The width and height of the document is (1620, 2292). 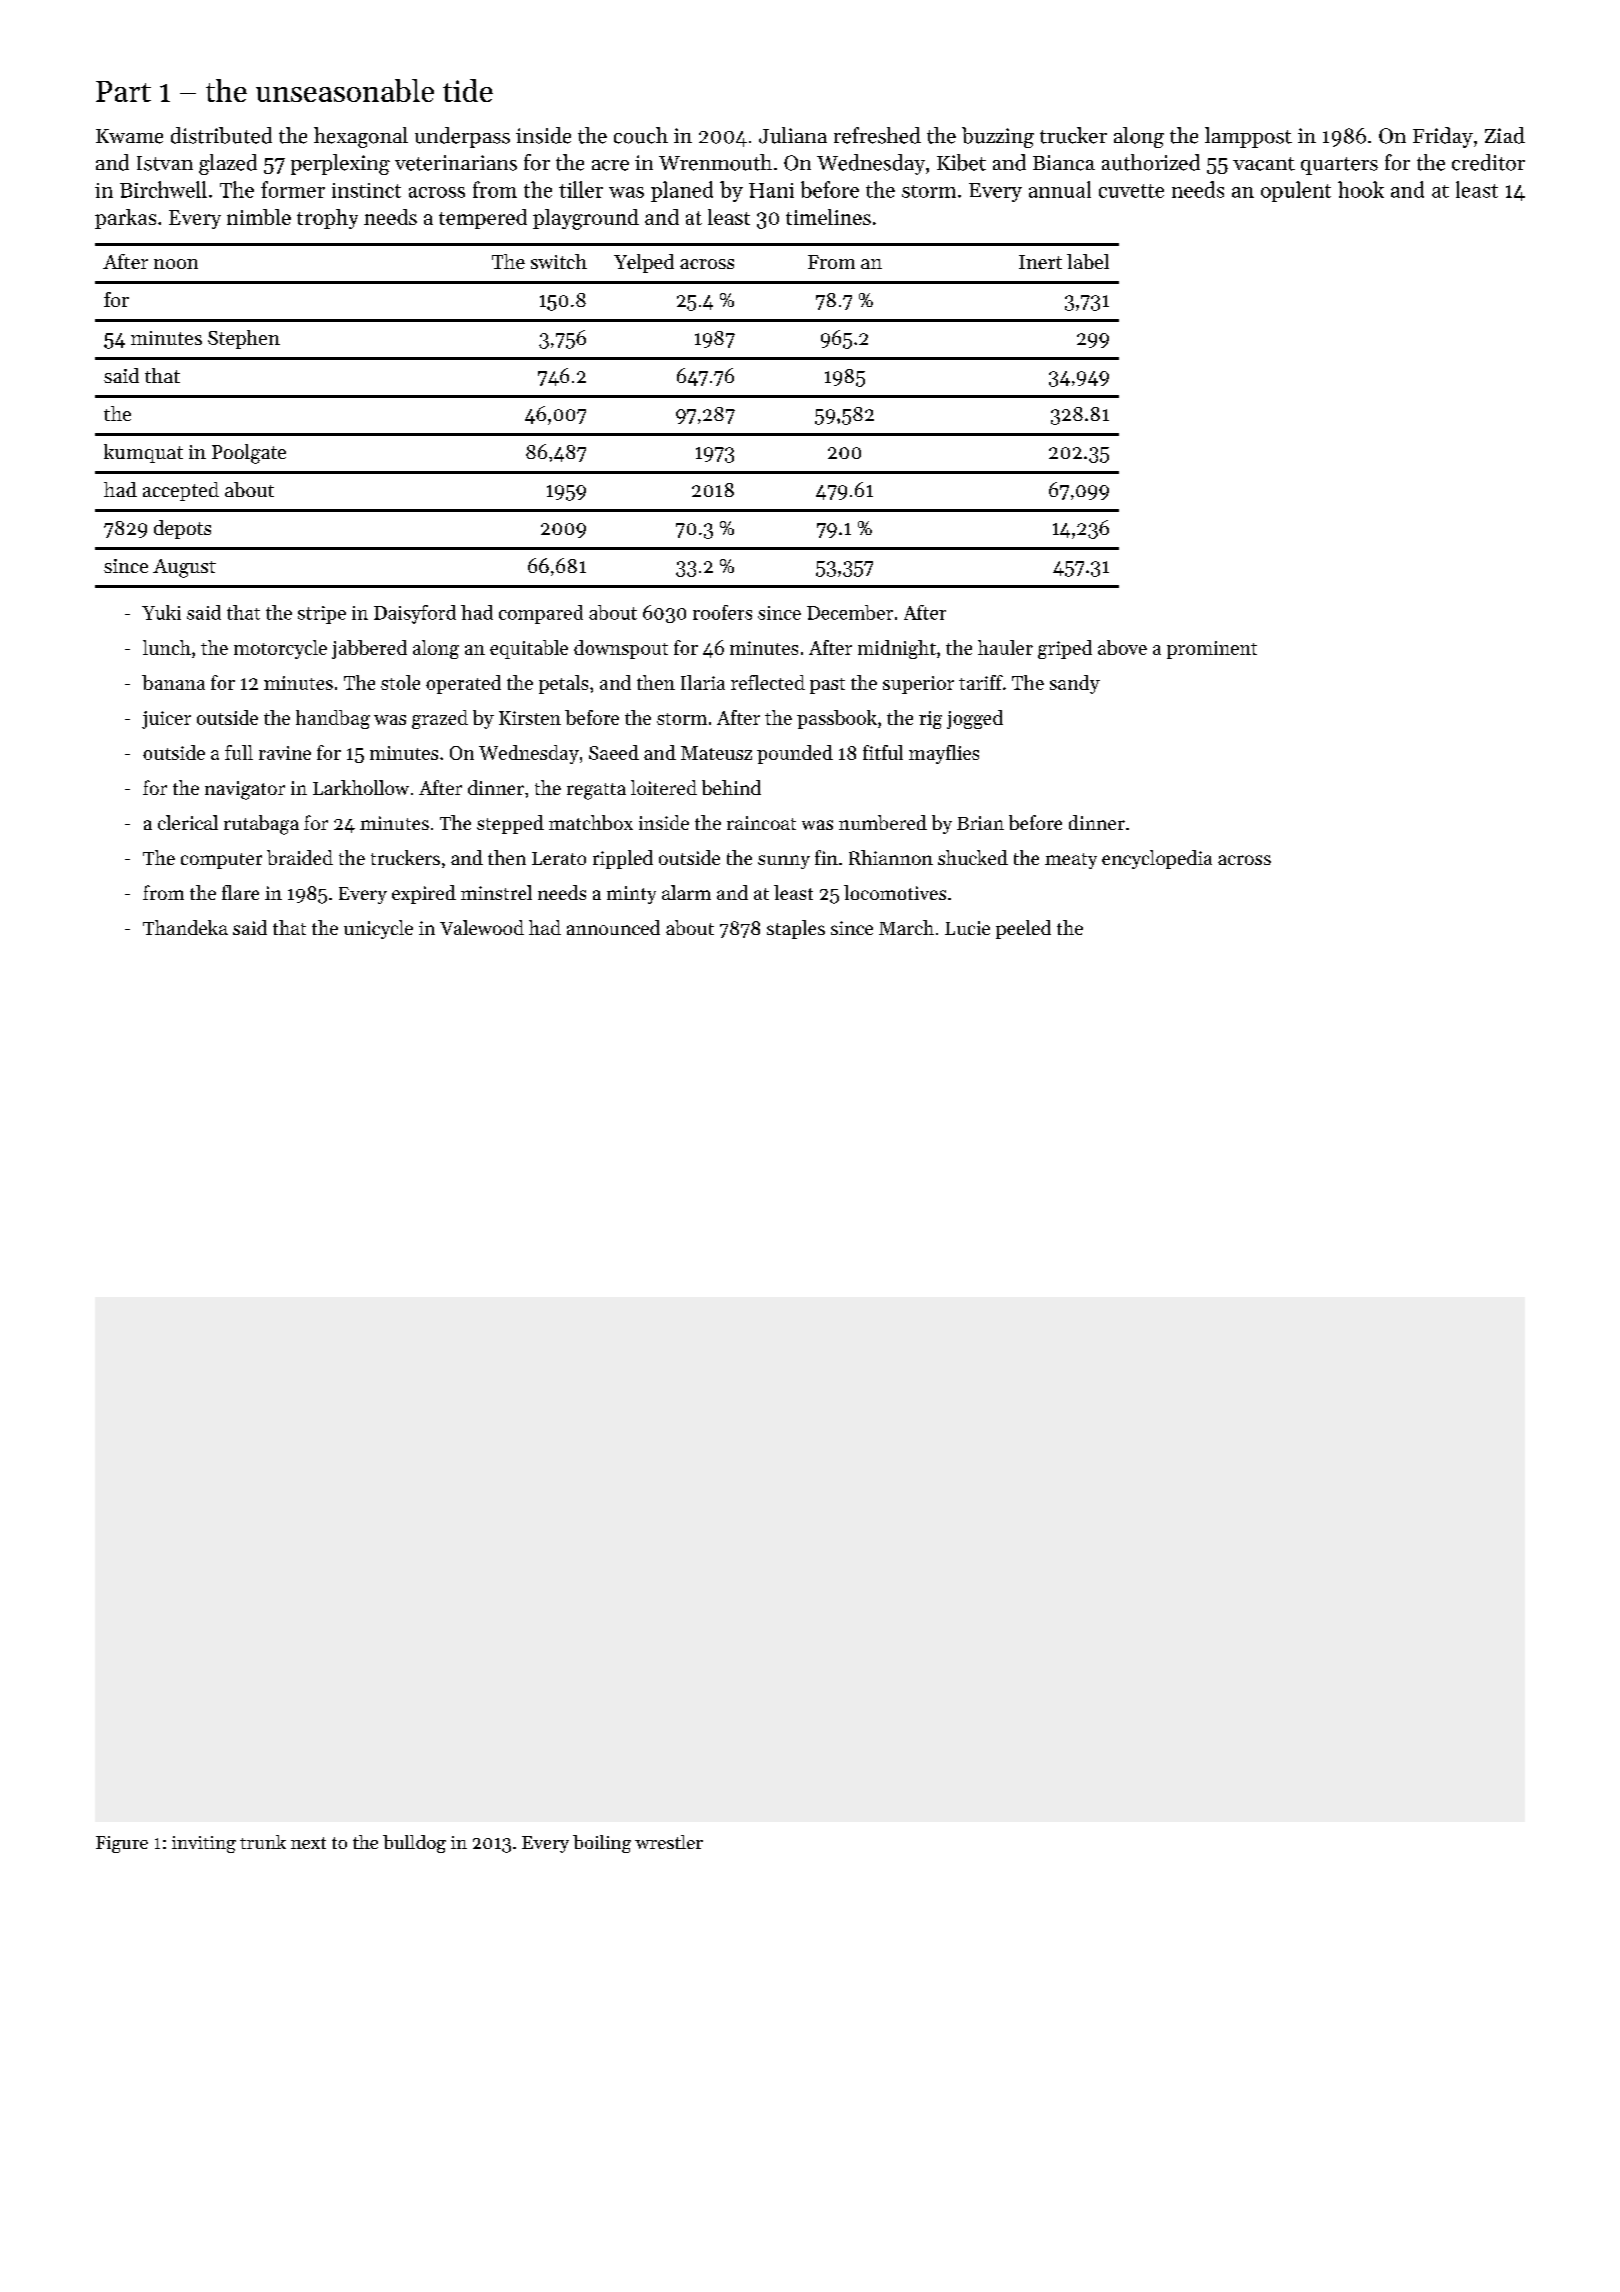 What do you see at coordinates (602, 1844) in the document?
I see `boiling` at bounding box center [602, 1844].
